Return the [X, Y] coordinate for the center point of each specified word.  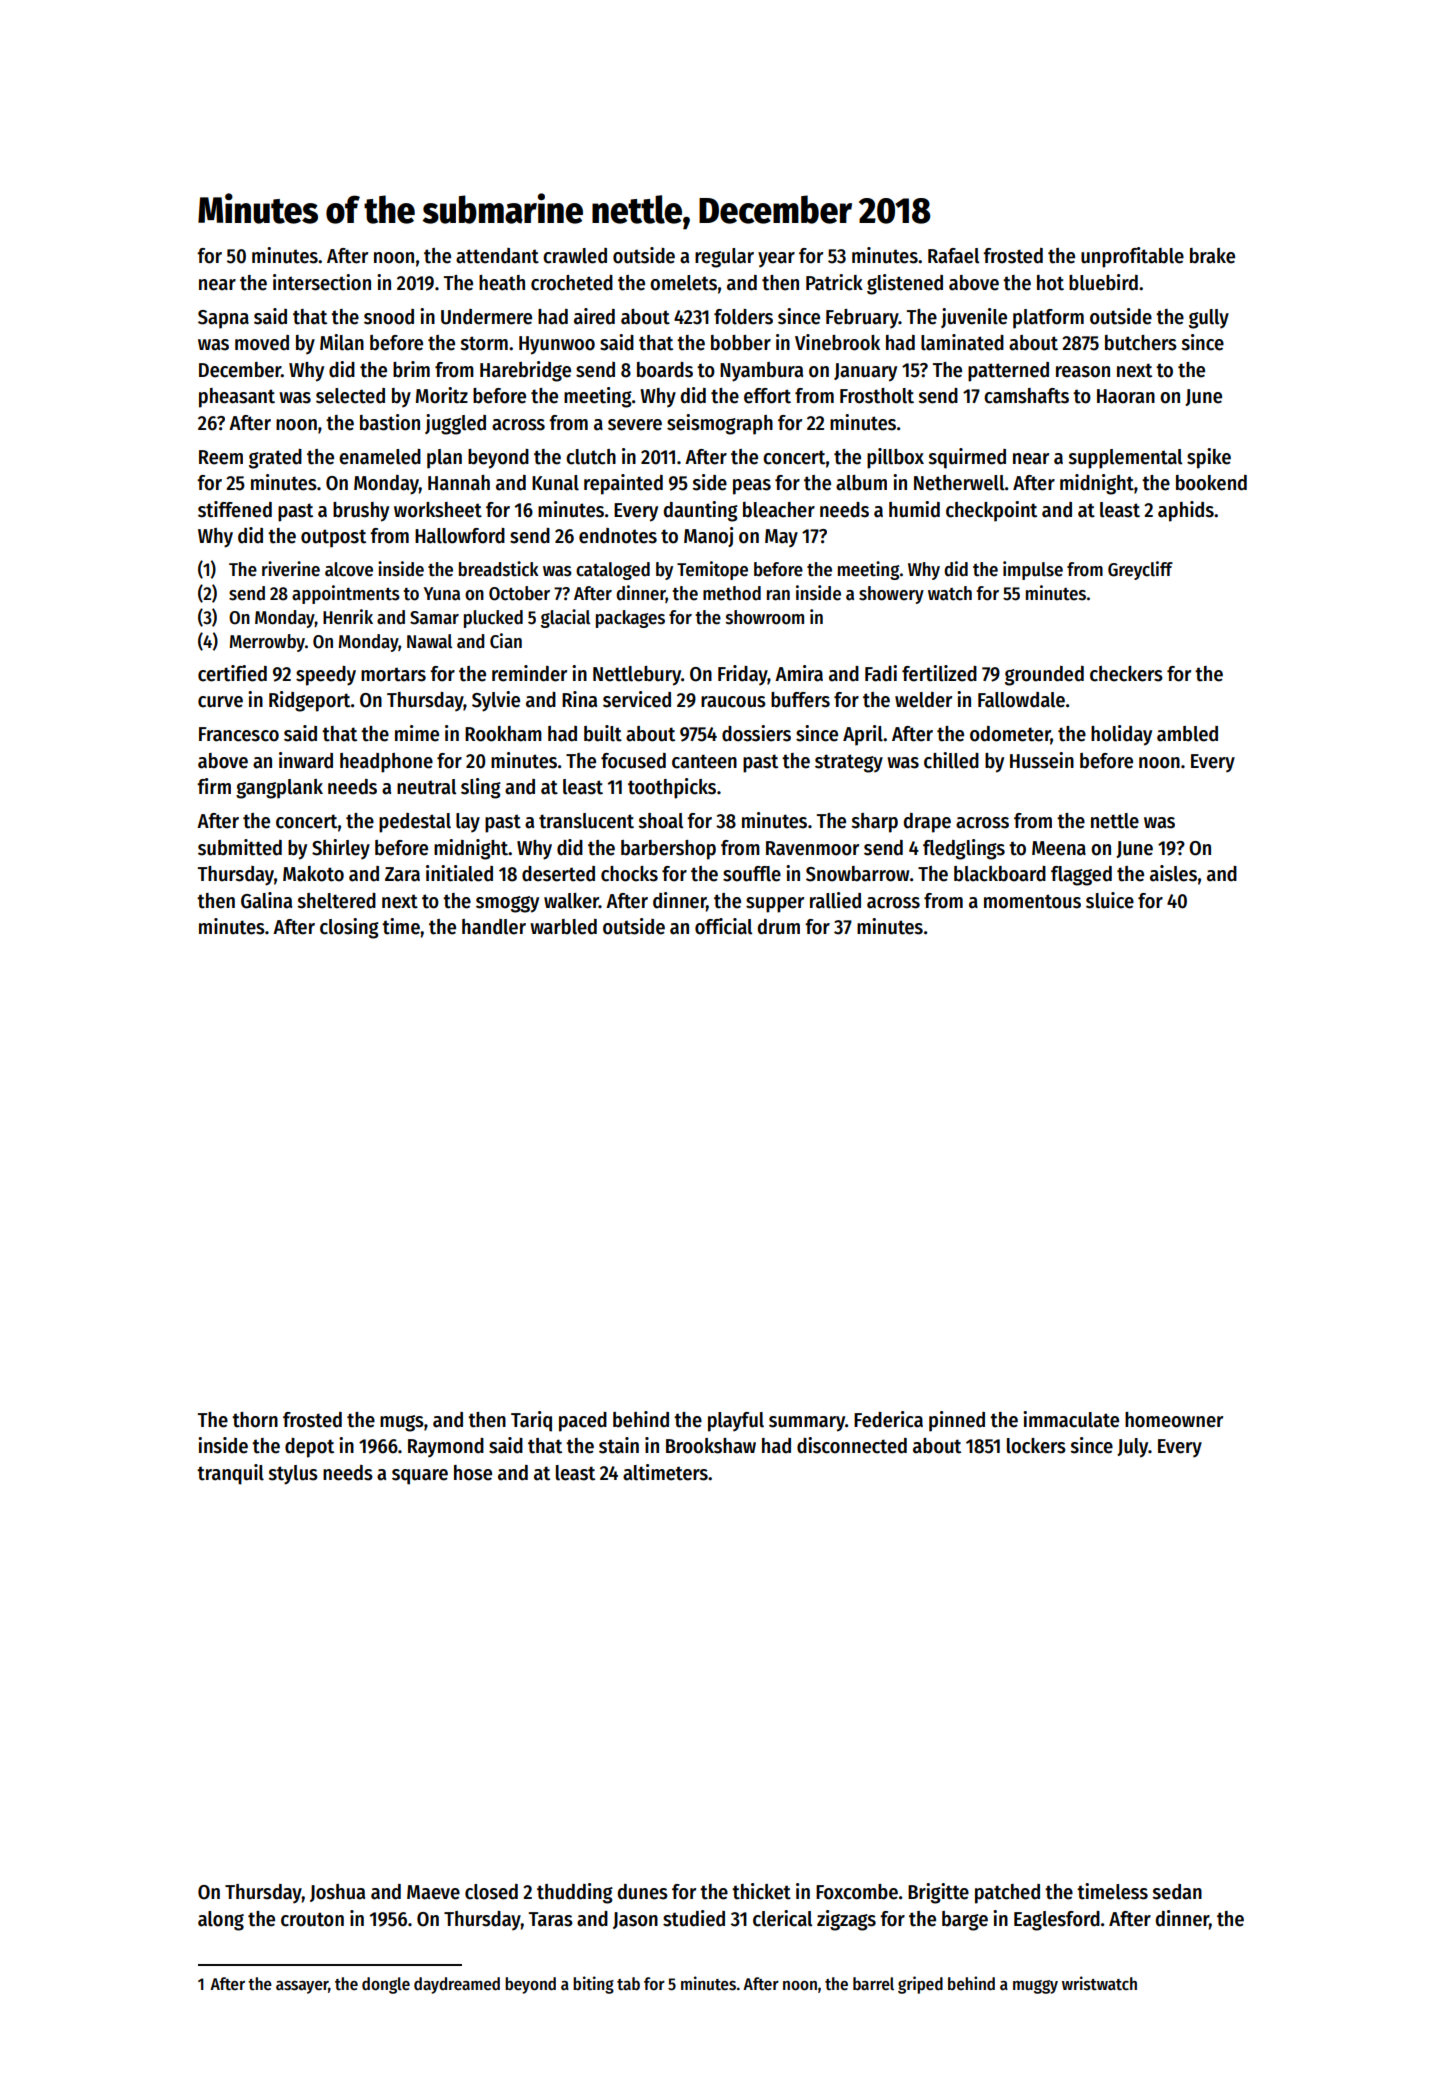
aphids [1186, 511]
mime [417, 733]
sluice [1110, 900]
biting [593, 1985]
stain [619, 1445]
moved [262, 343]
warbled [563, 927]
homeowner [1174, 1420]
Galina [266, 900]
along [221, 1921]
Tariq [531, 1421]
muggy [1035, 1987]
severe [635, 425]
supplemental [1125, 459]
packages [630, 619]
